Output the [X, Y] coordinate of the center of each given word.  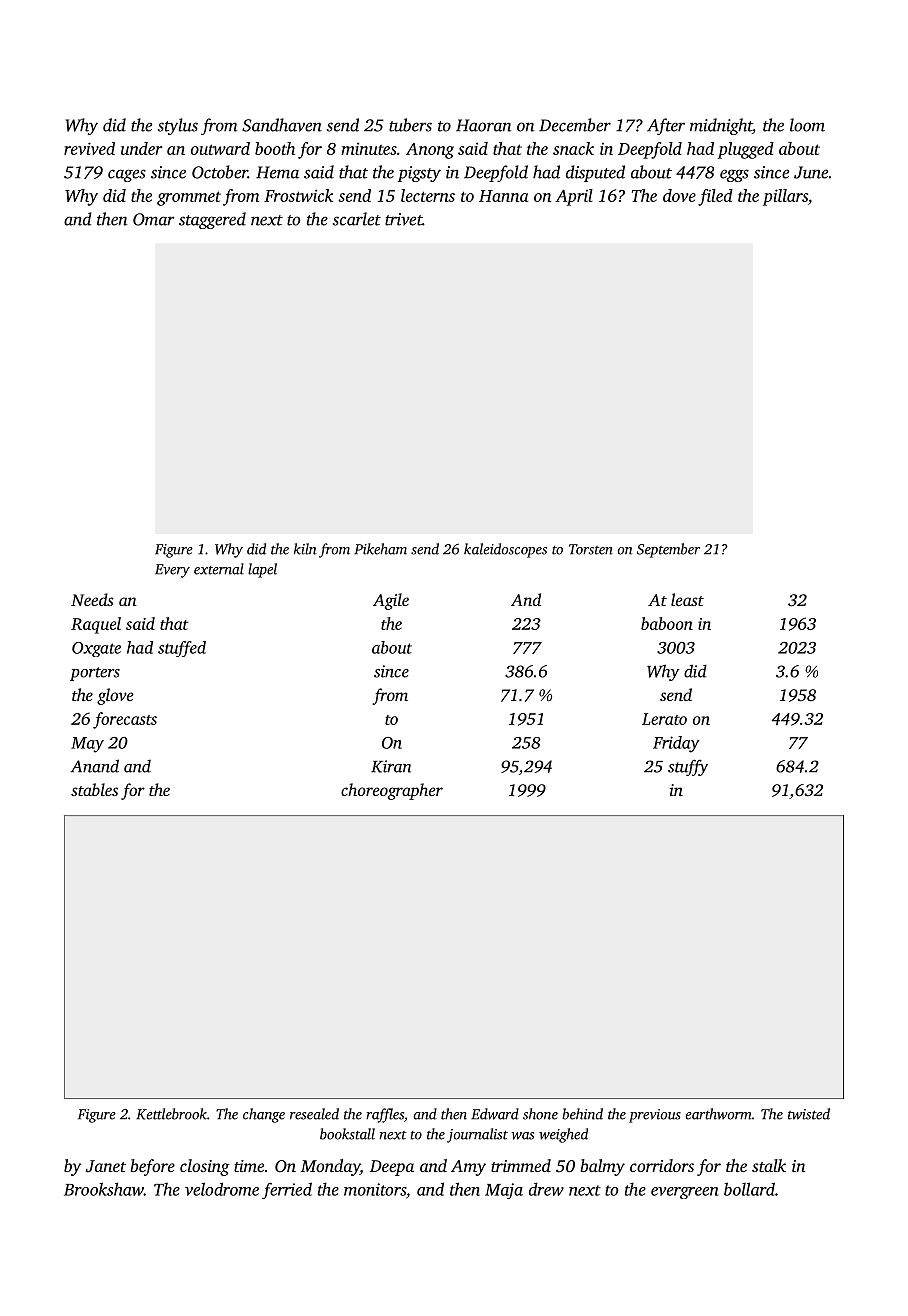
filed [715, 197]
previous [655, 1116]
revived [89, 148]
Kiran [391, 766]
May [87, 745]
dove [679, 195]
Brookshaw [104, 1189]
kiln [305, 549]
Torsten [591, 549]
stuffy [688, 767]
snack [573, 148]
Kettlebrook [171, 1114]
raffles [385, 1115]
